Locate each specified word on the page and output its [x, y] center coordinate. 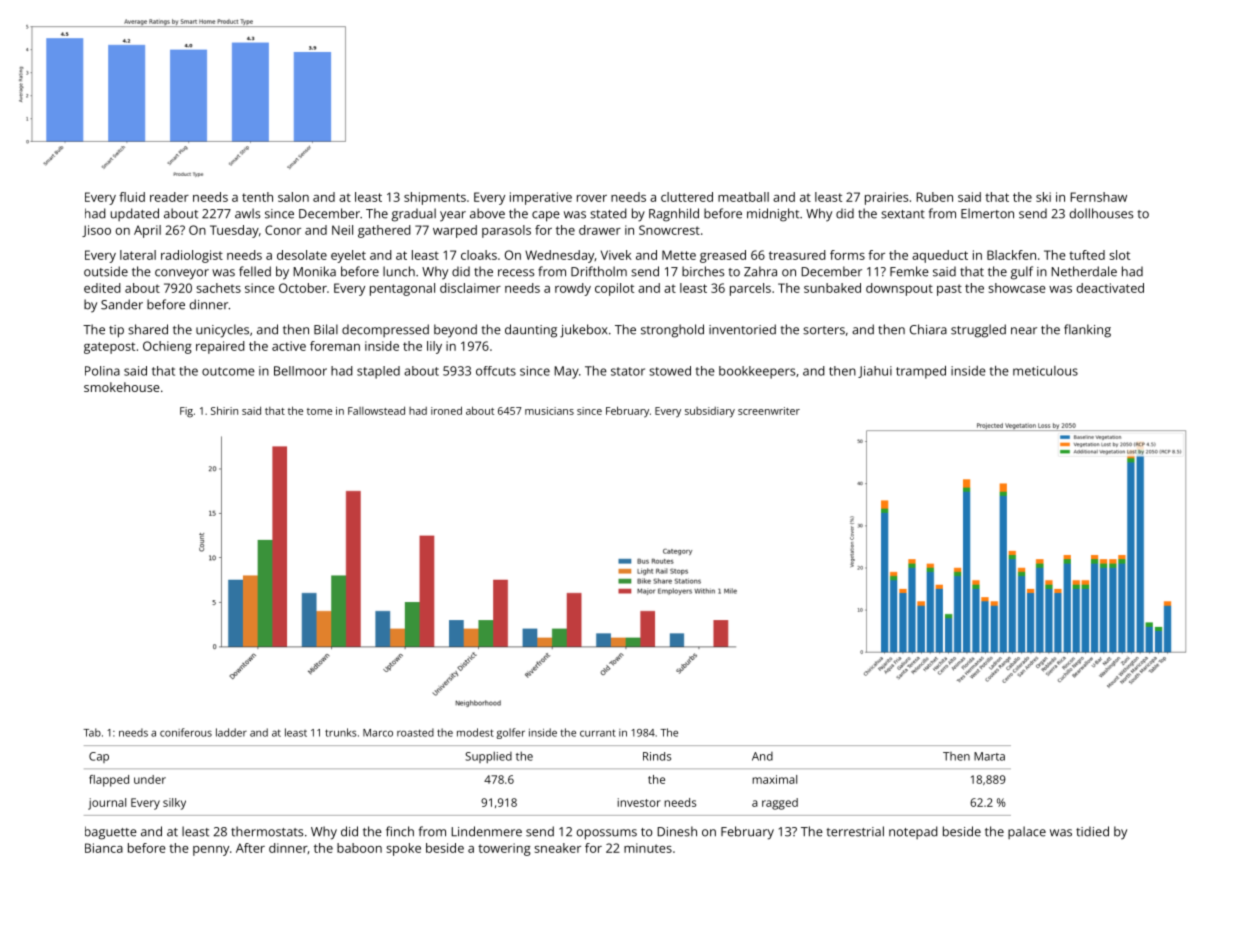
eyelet [348, 256]
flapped [109, 781]
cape [546, 216]
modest [475, 732]
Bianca [104, 848]
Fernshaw [1098, 197]
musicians [549, 411]
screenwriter [769, 411]
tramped [921, 372]
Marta [989, 756]
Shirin [224, 410]
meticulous [1045, 371]
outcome [228, 371]
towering [504, 849]
